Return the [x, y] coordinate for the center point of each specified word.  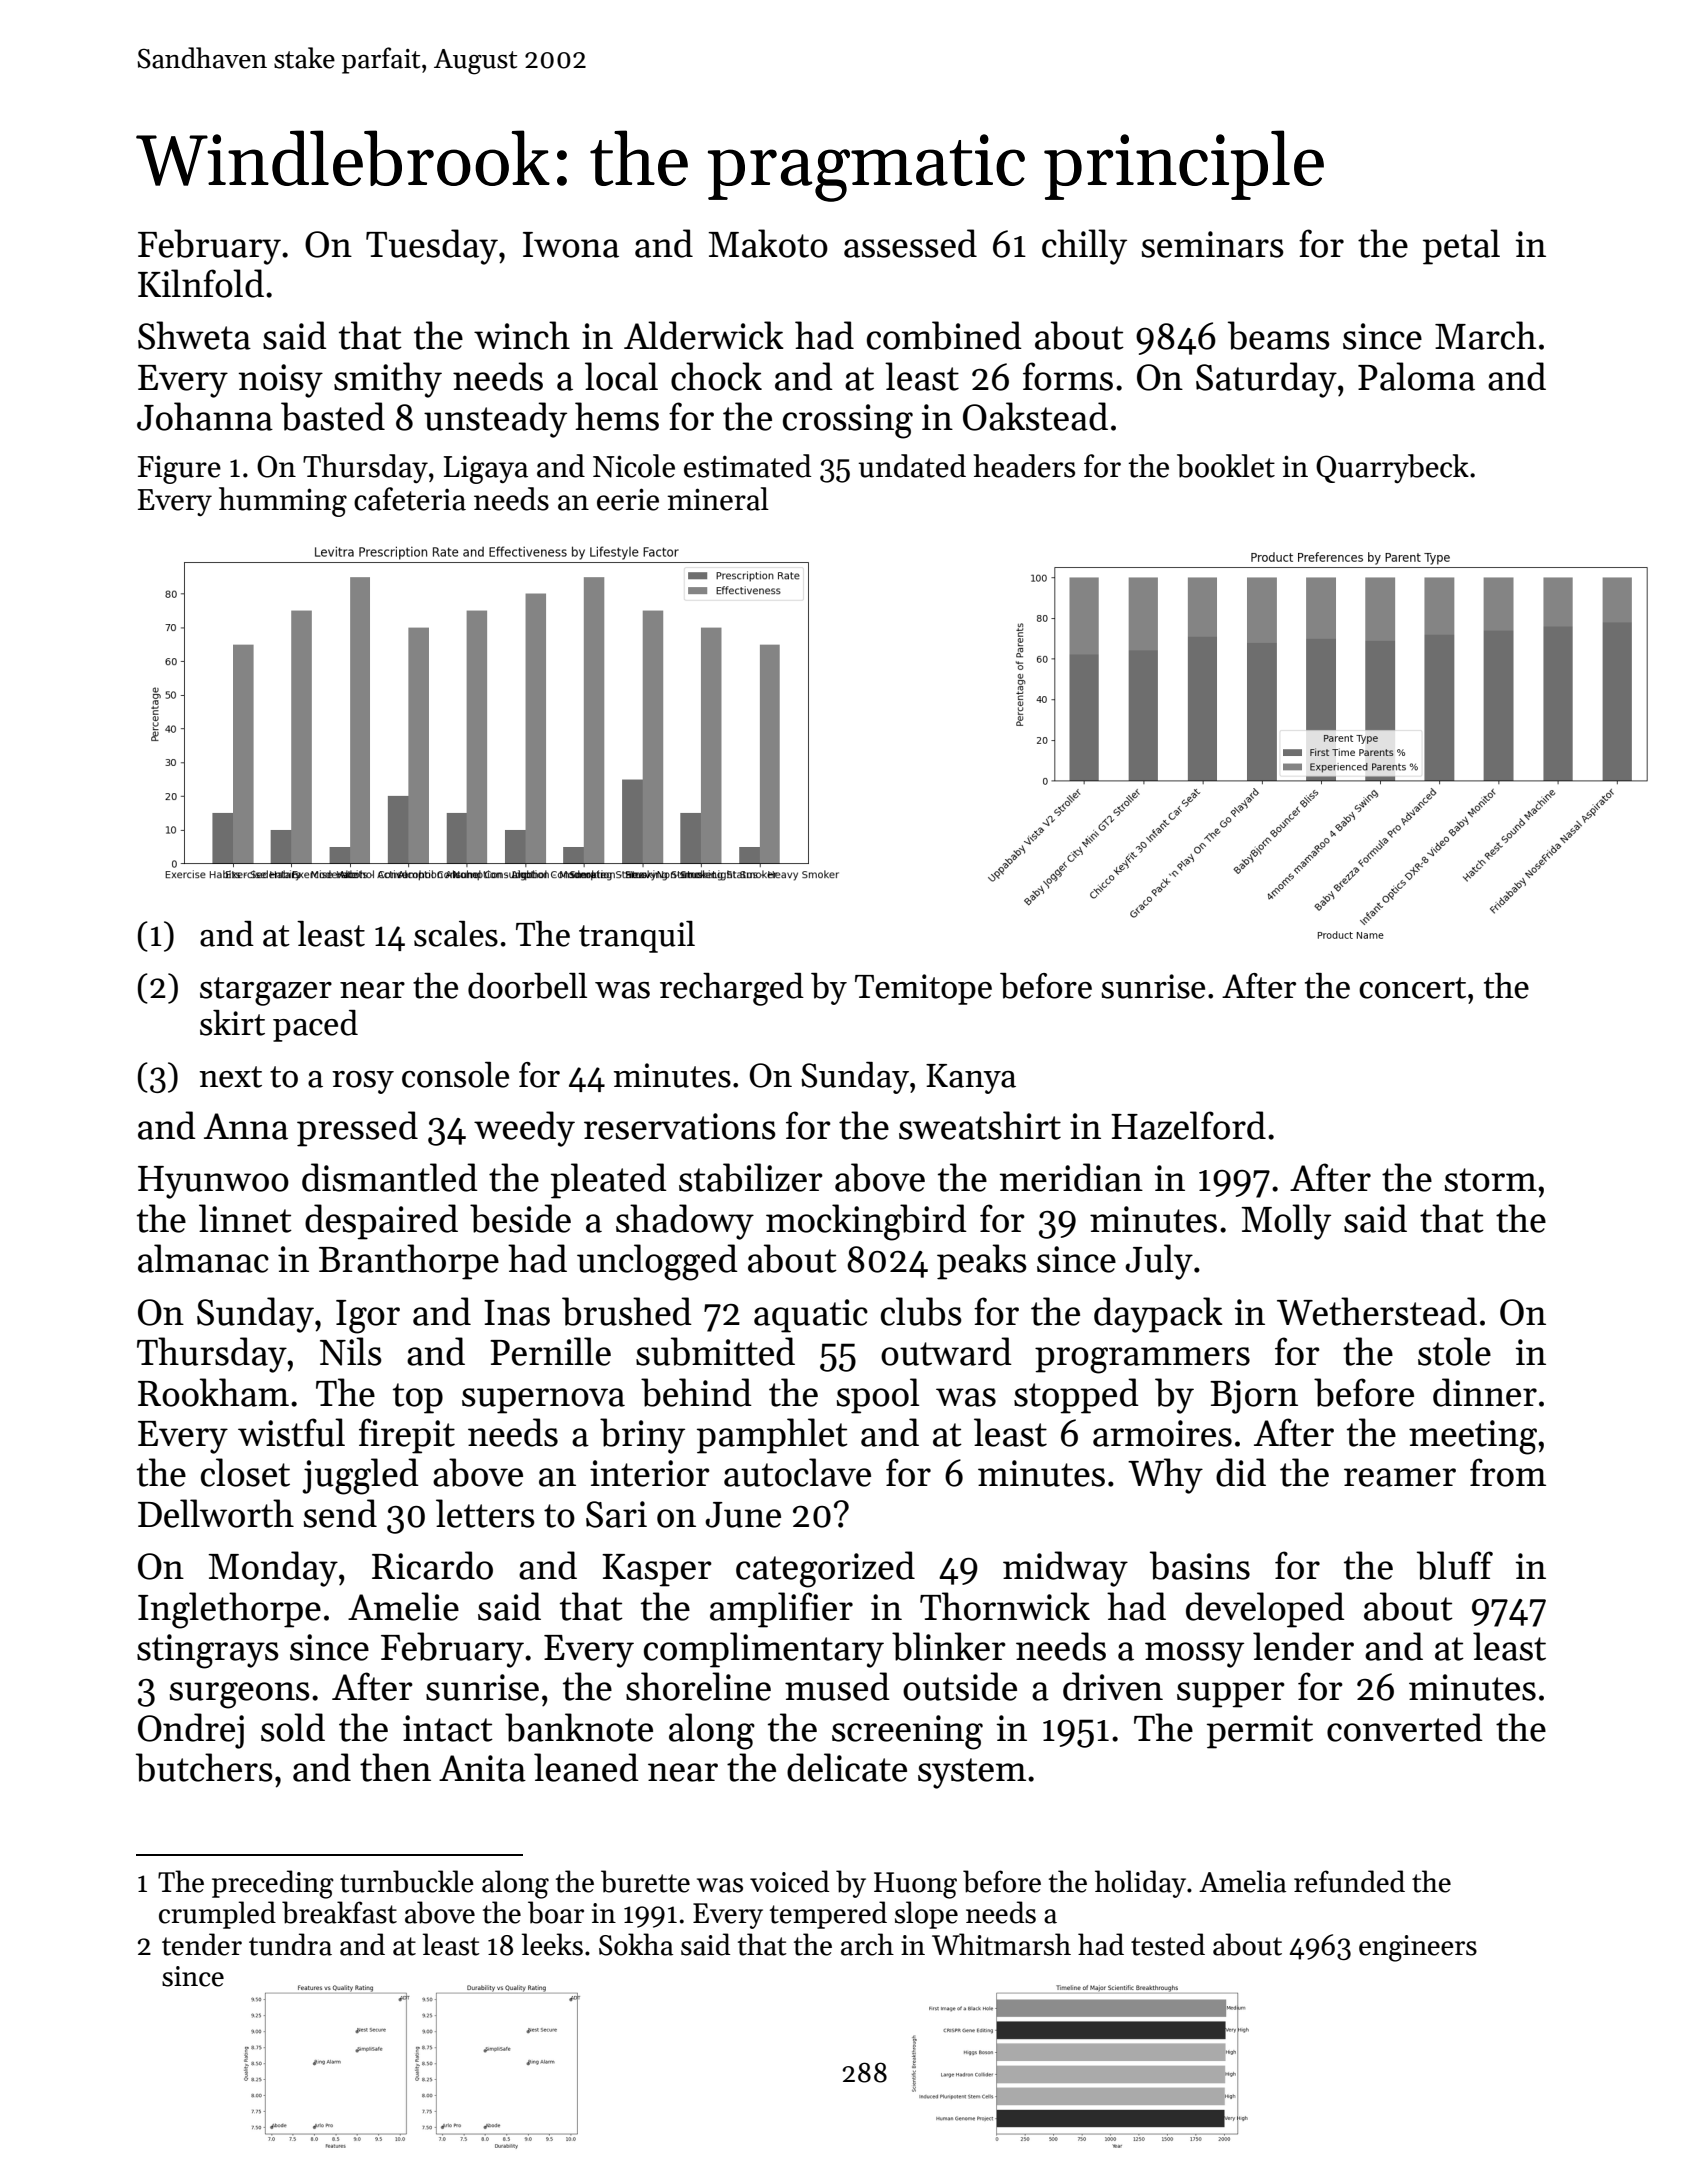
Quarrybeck [1392, 468]
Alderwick [704, 335]
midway [1065, 1569]
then [395, 1767]
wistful [291, 1432]
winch [522, 335]
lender [1303, 1646]
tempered [828, 1915]
